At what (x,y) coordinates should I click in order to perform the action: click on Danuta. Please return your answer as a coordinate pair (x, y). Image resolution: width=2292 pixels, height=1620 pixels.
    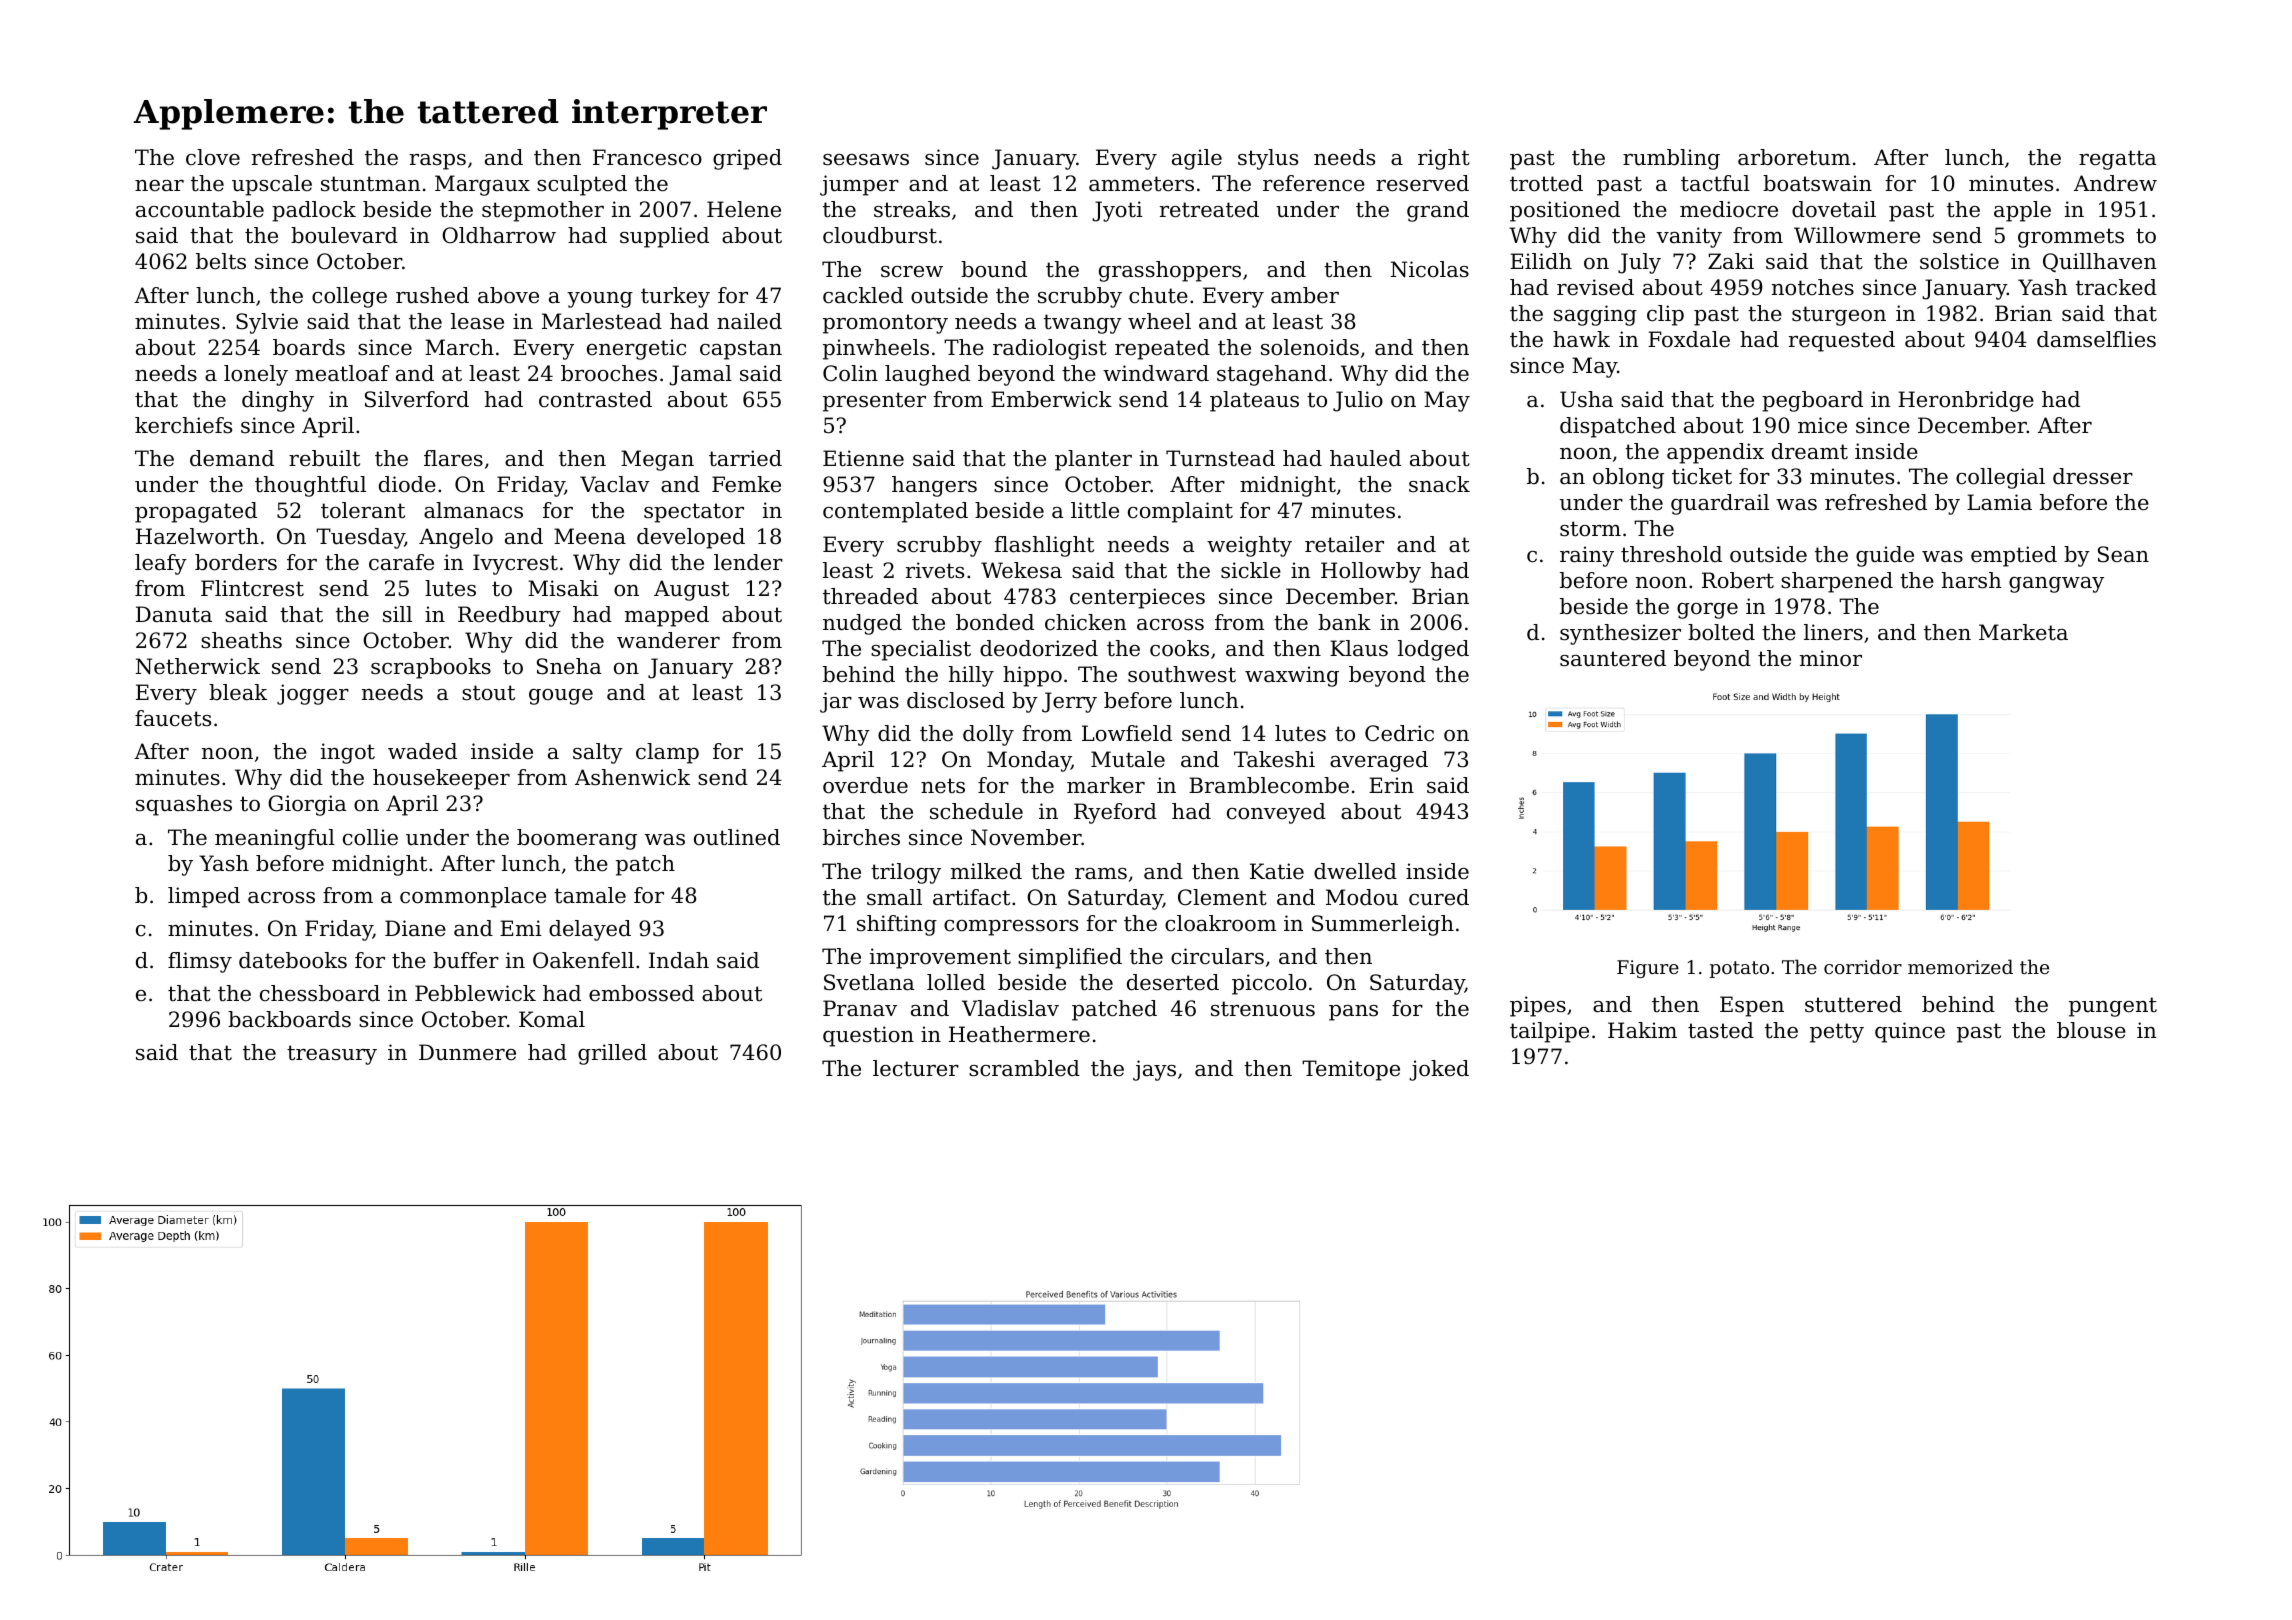
    Looking at the image, I should click on (174, 614).
